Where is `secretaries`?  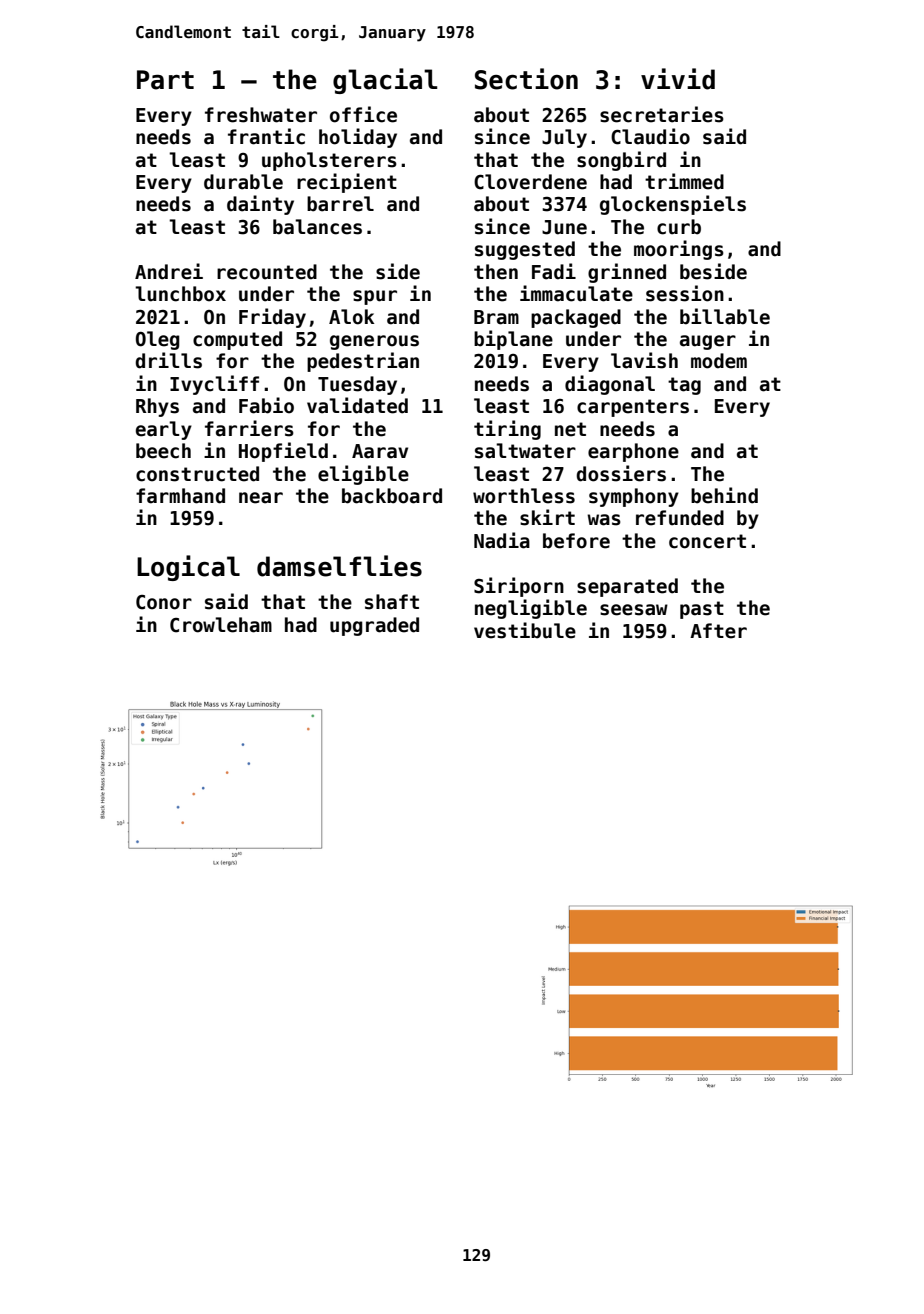
secretaries is located at coordinates (662, 114).
